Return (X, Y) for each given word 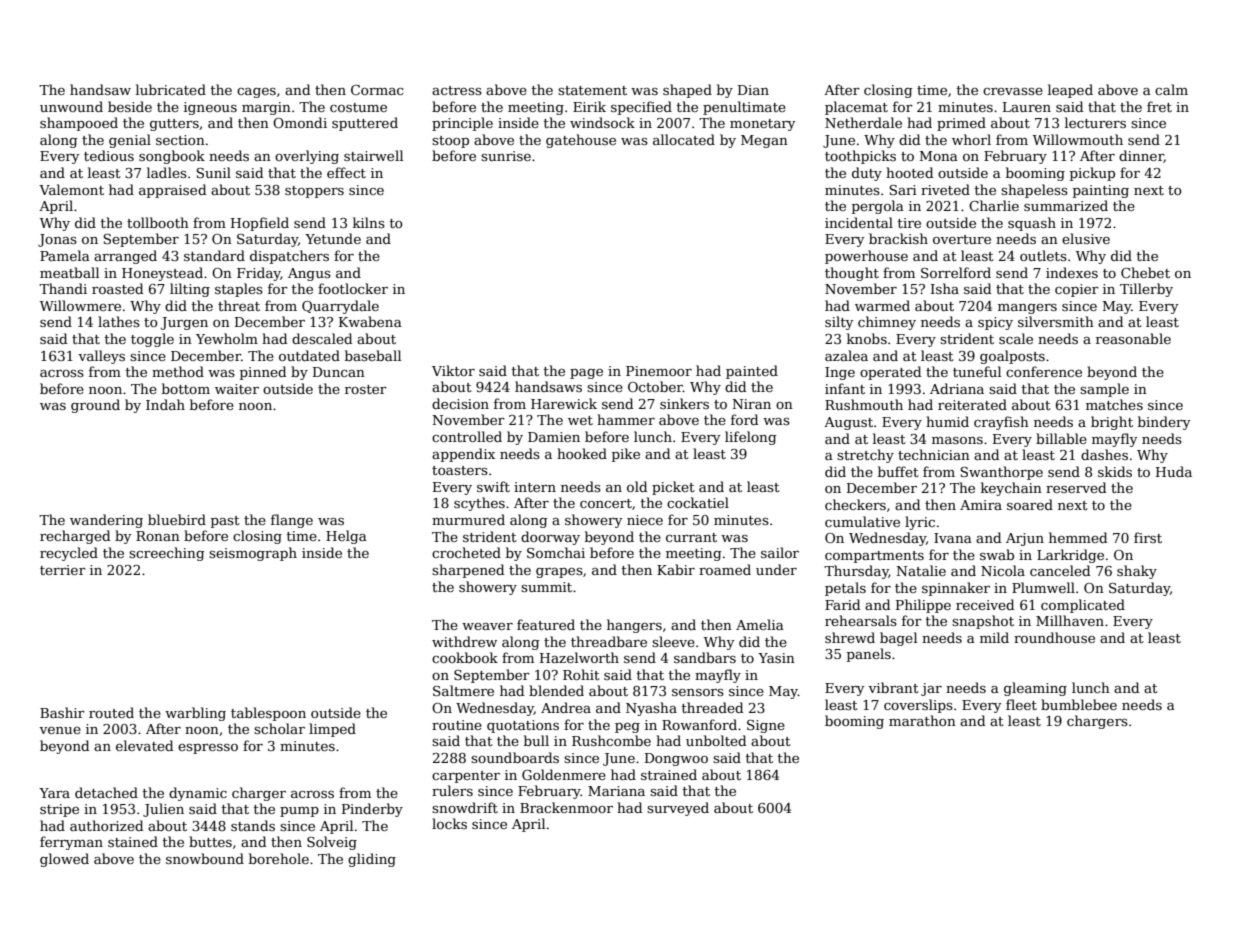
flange (292, 521)
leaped (1070, 91)
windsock (602, 122)
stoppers (314, 192)
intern (535, 487)
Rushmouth (864, 404)
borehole (279, 858)
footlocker (353, 288)
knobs (867, 338)
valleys (101, 357)
